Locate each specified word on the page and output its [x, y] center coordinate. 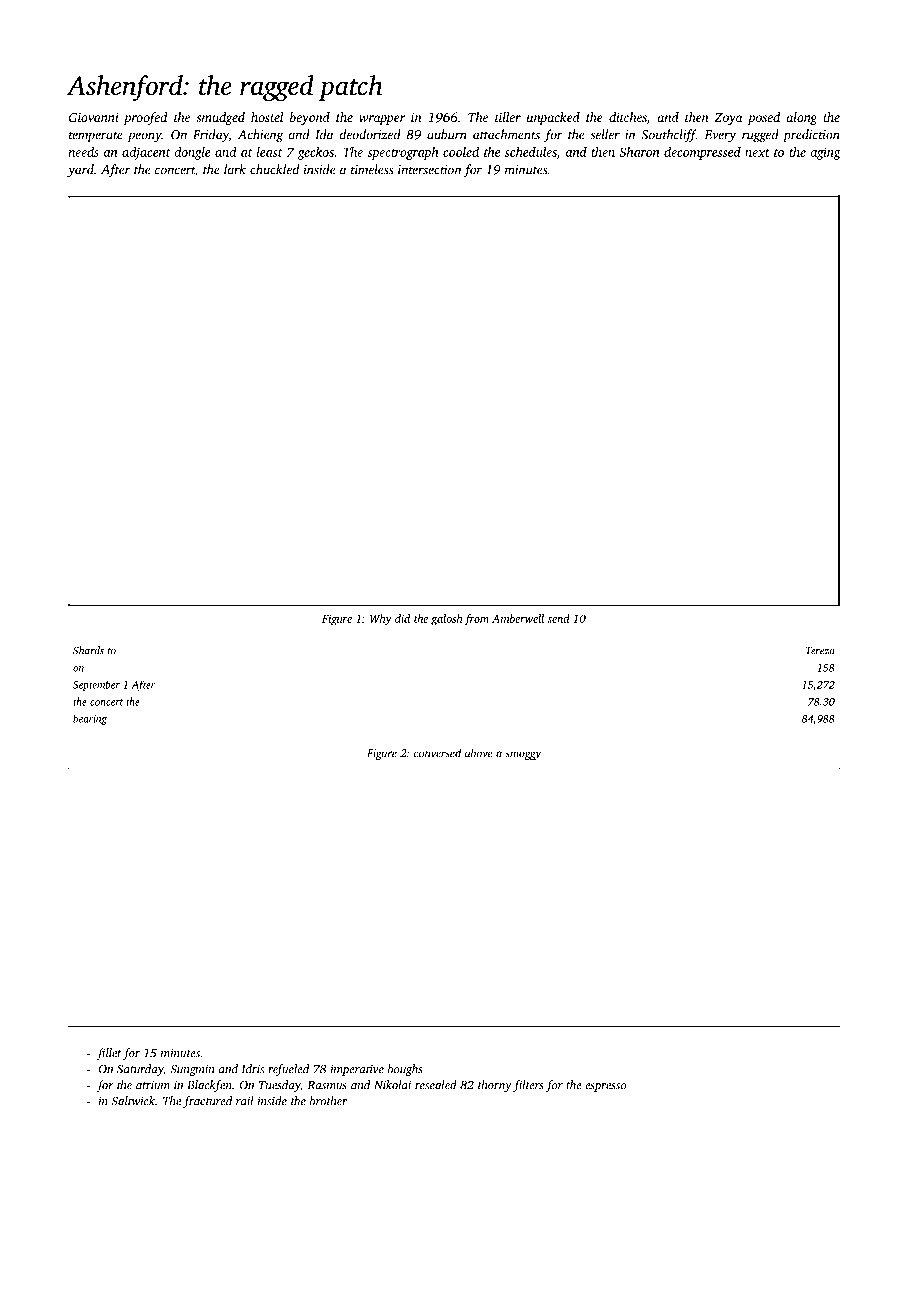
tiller [508, 117]
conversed [437, 753]
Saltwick [133, 1101]
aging [825, 153]
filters [528, 1086]
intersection [429, 170]
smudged [220, 118]
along [801, 118]
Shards [88, 650]
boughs [405, 1070]
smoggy [523, 755]
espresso [605, 1087]
